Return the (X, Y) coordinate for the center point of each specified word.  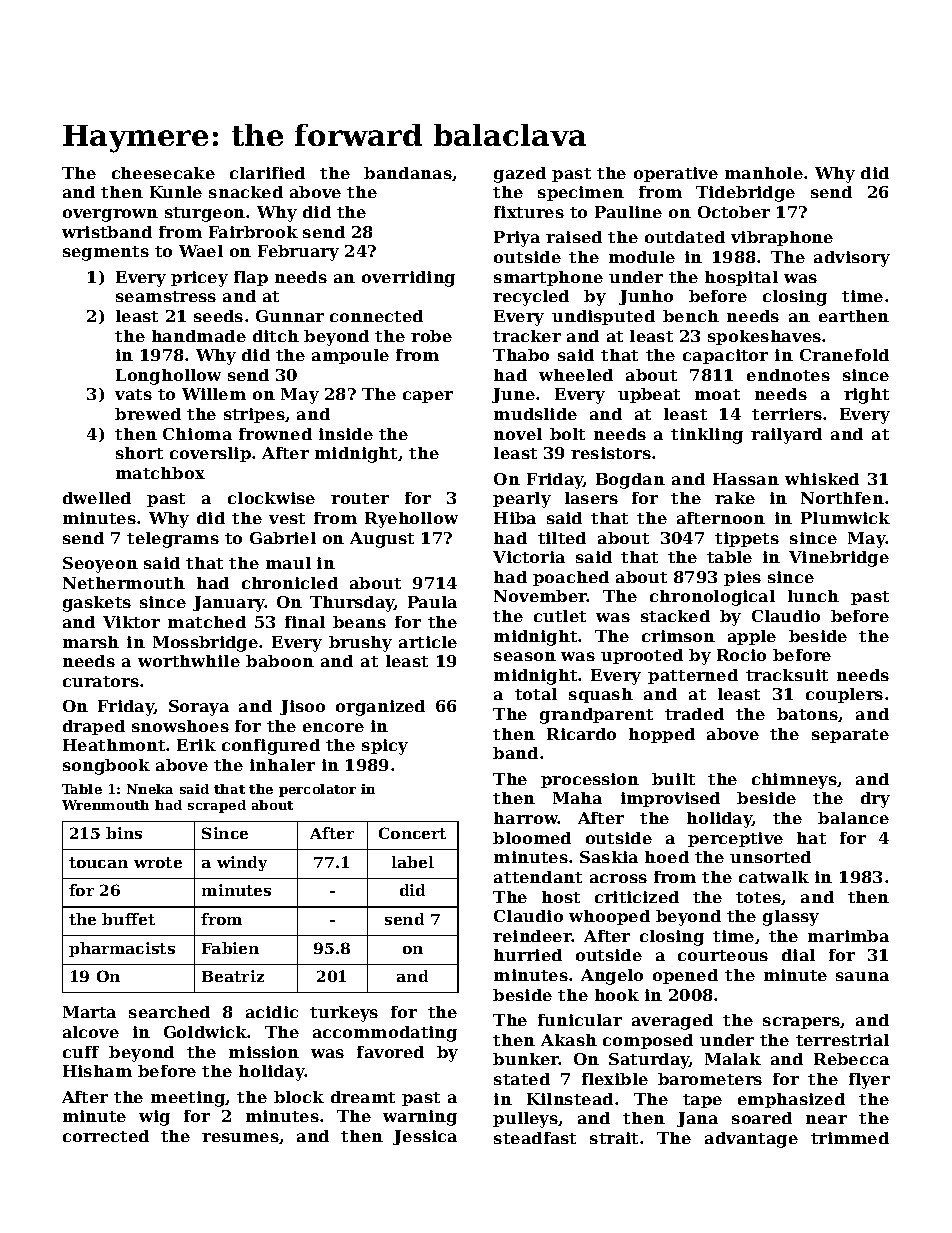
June (513, 395)
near (826, 1119)
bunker (526, 1059)
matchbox (160, 473)
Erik (196, 745)
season (525, 656)
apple (752, 637)
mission (264, 1052)
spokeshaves (764, 337)
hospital (741, 278)
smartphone (548, 278)
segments (106, 253)
